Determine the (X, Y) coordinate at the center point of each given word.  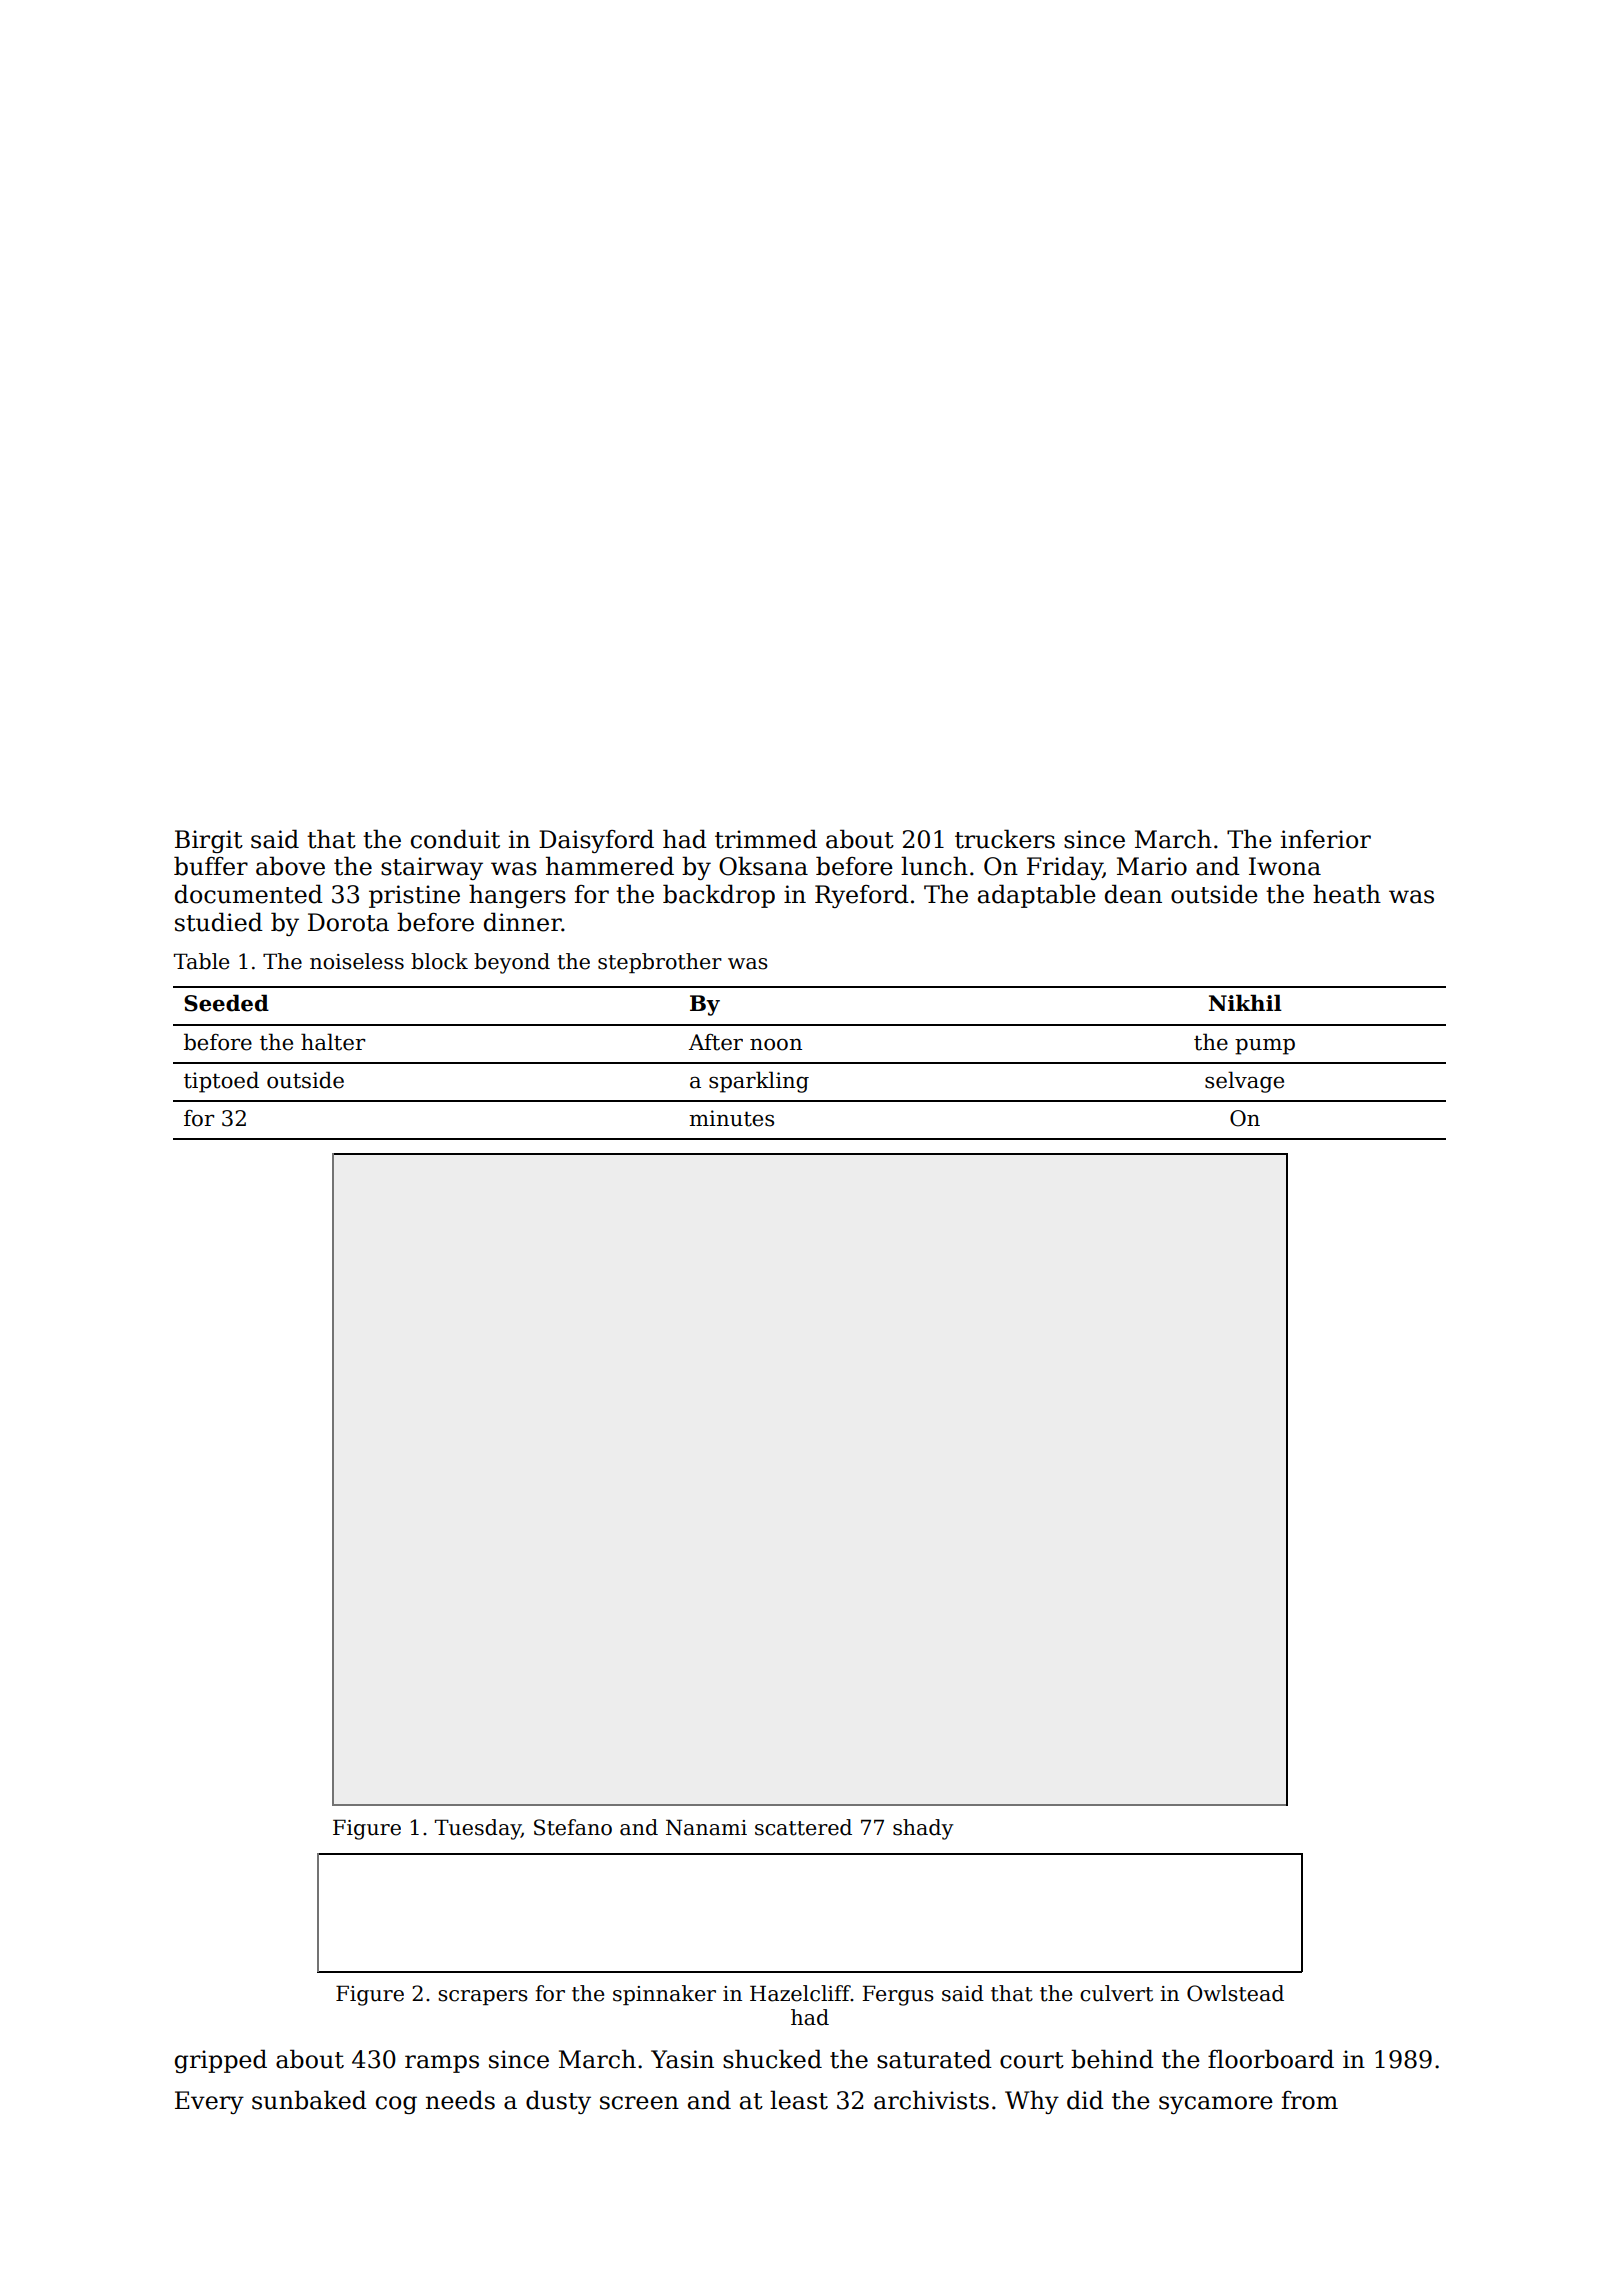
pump (1265, 1046)
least (799, 2100)
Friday (1065, 868)
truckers (1005, 839)
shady (923, 1829)
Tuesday (478, 1829)
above (290, 866)
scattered (803, 1827)
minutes (731, 1118)
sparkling (759, 1082)
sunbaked (309, 2100)
